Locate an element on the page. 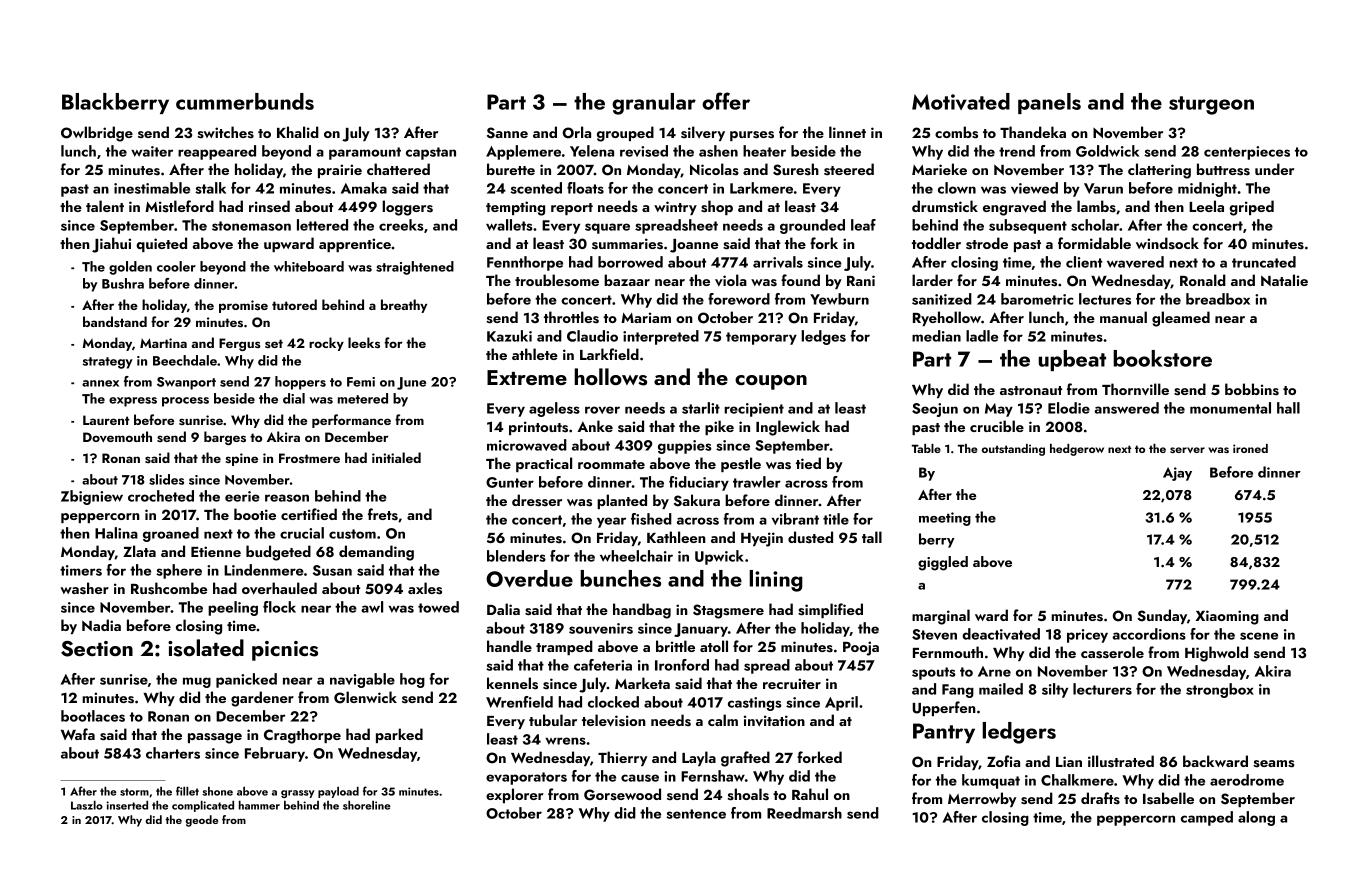 The height and width of the page is (887, 1372). Pooja is located at coordinates (861, 648).
